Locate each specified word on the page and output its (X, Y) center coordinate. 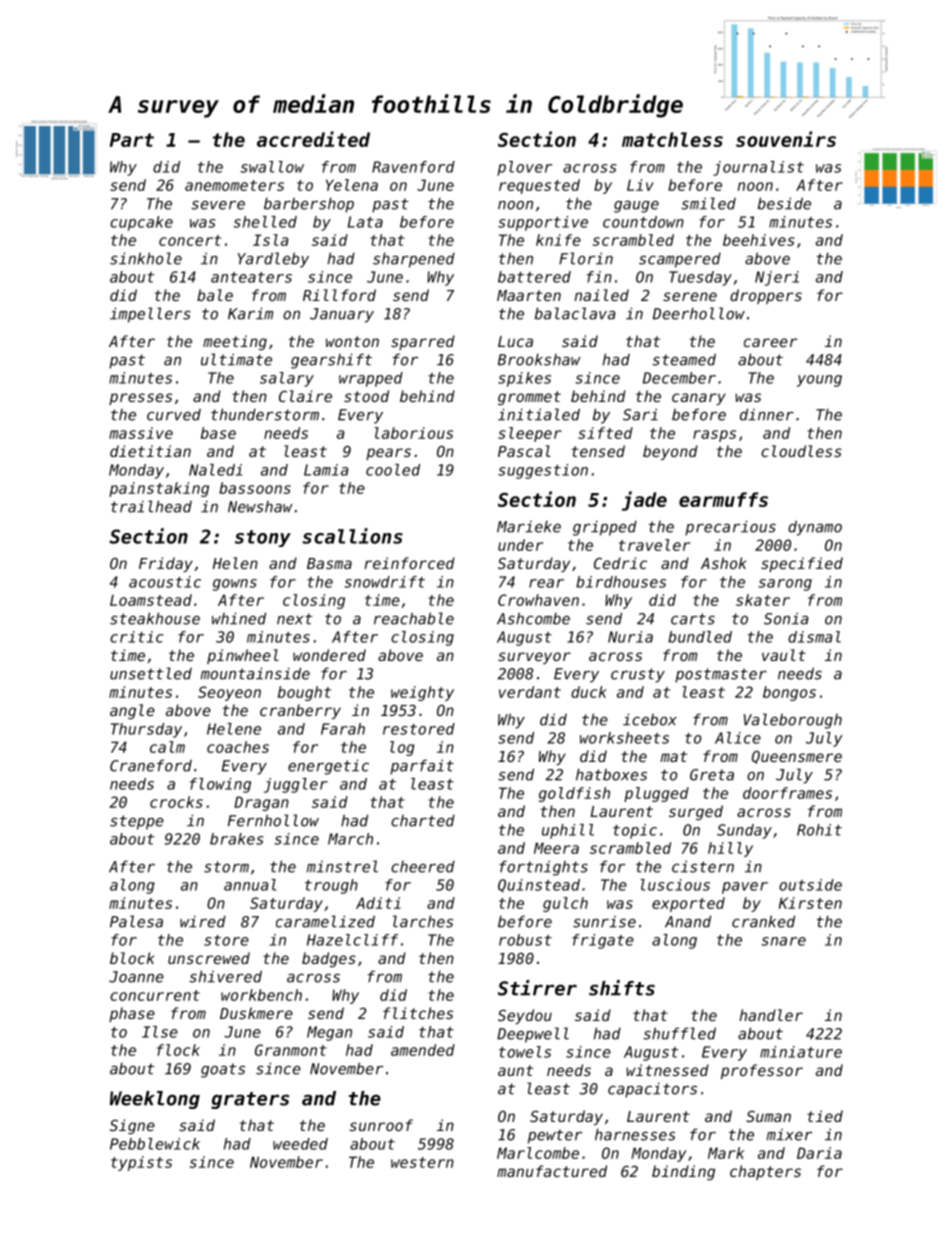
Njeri (777, 278)
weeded (300, 1144)
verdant (530, 692)
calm (167, 747)
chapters (765, 1172)
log (402, 748)
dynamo (815, 528)
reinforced (409, 563)
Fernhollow (273, 820)
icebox (650, 719)
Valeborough (793, 721)
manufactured (552, 1171)
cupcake (141, 223)
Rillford (339, 295)
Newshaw (260, 507)
